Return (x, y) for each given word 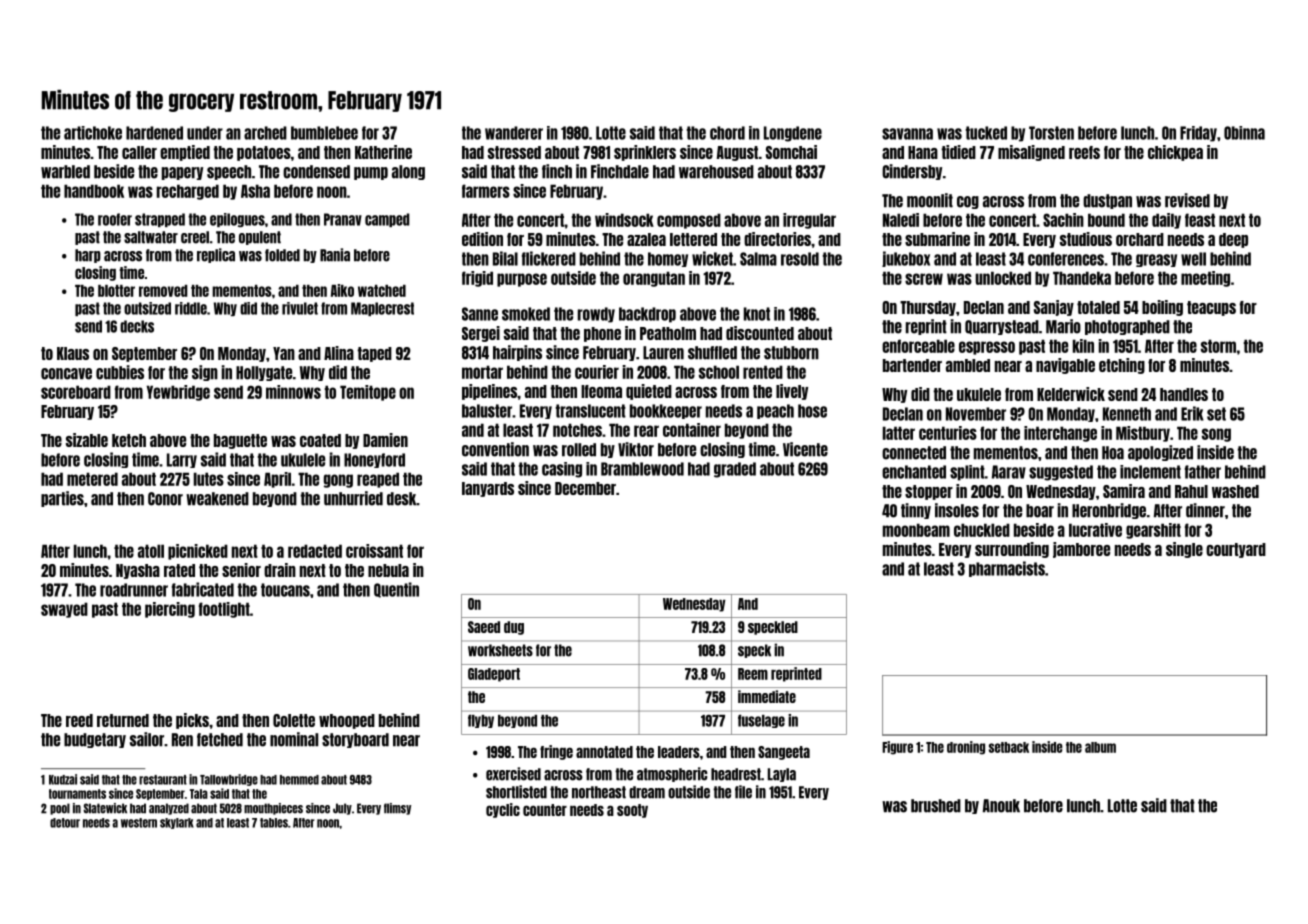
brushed (936, 806)
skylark (177, 823)
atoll (151, 551)
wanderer (514, 133)
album (1100, 747)
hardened (154, 133)
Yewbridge (178, 393)
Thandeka (1082, 278)
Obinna (1244, 133)
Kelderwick (1071, 394)
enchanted (914, 472)
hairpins (517, 353)
